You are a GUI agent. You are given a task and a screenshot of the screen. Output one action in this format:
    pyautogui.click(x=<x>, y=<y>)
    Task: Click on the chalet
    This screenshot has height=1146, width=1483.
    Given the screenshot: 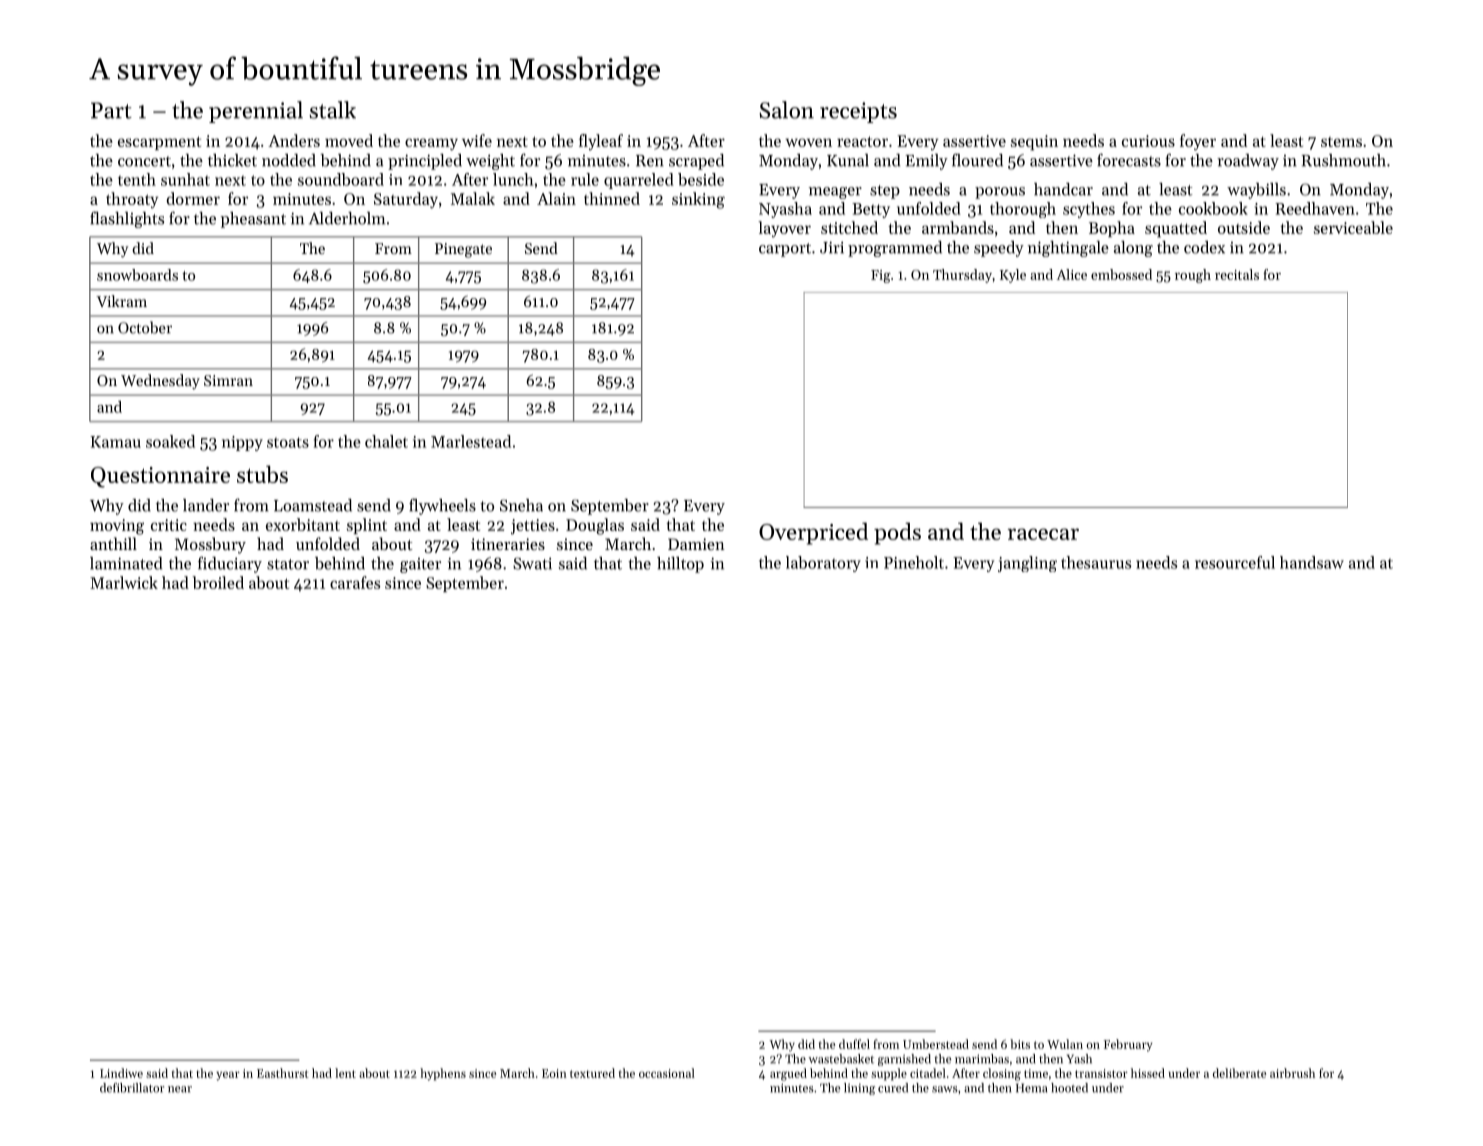 What is the action you would take?
    pyautogui.click(x=386, y=441)
